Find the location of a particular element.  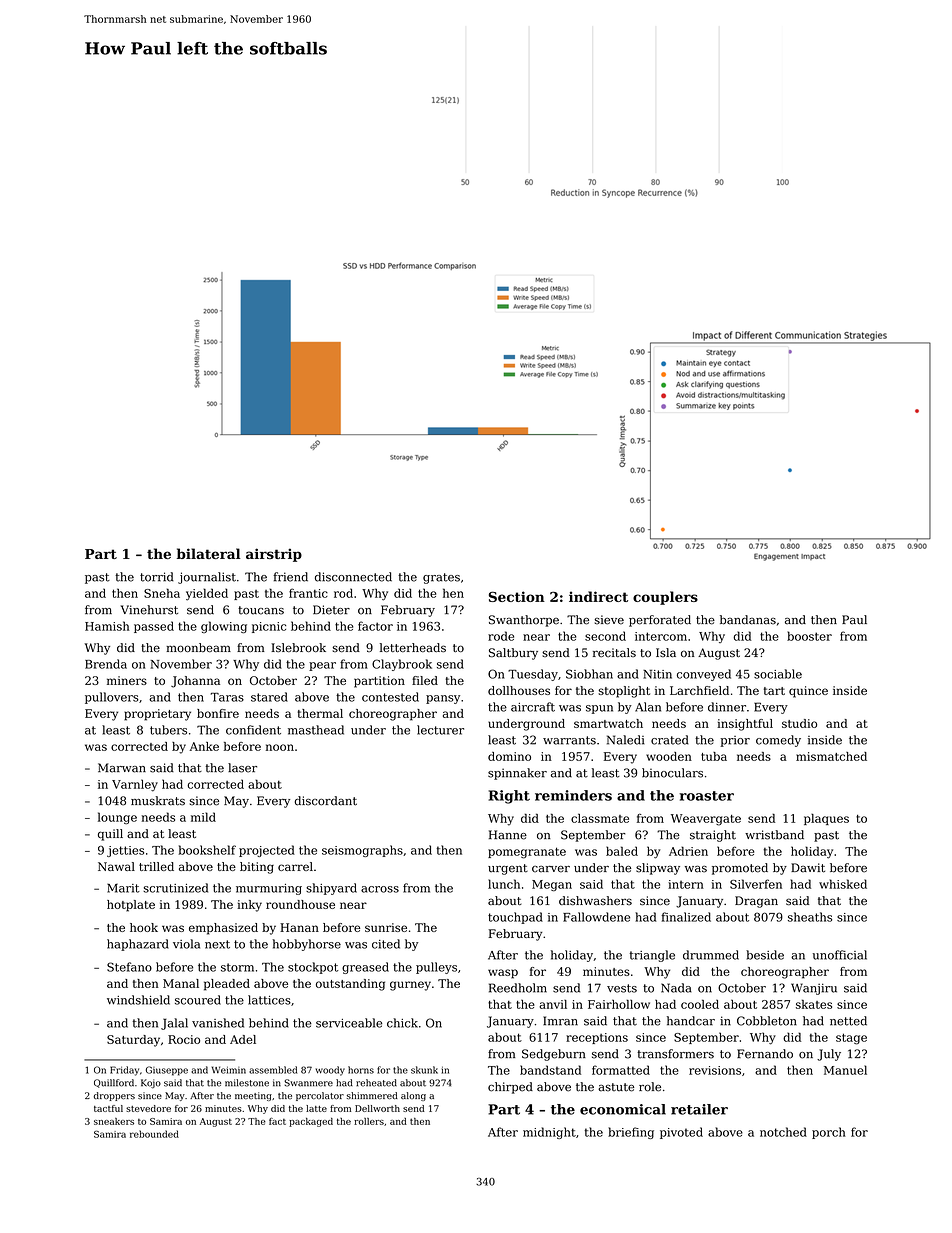

sheaths is located at coordinates (810, 917).
